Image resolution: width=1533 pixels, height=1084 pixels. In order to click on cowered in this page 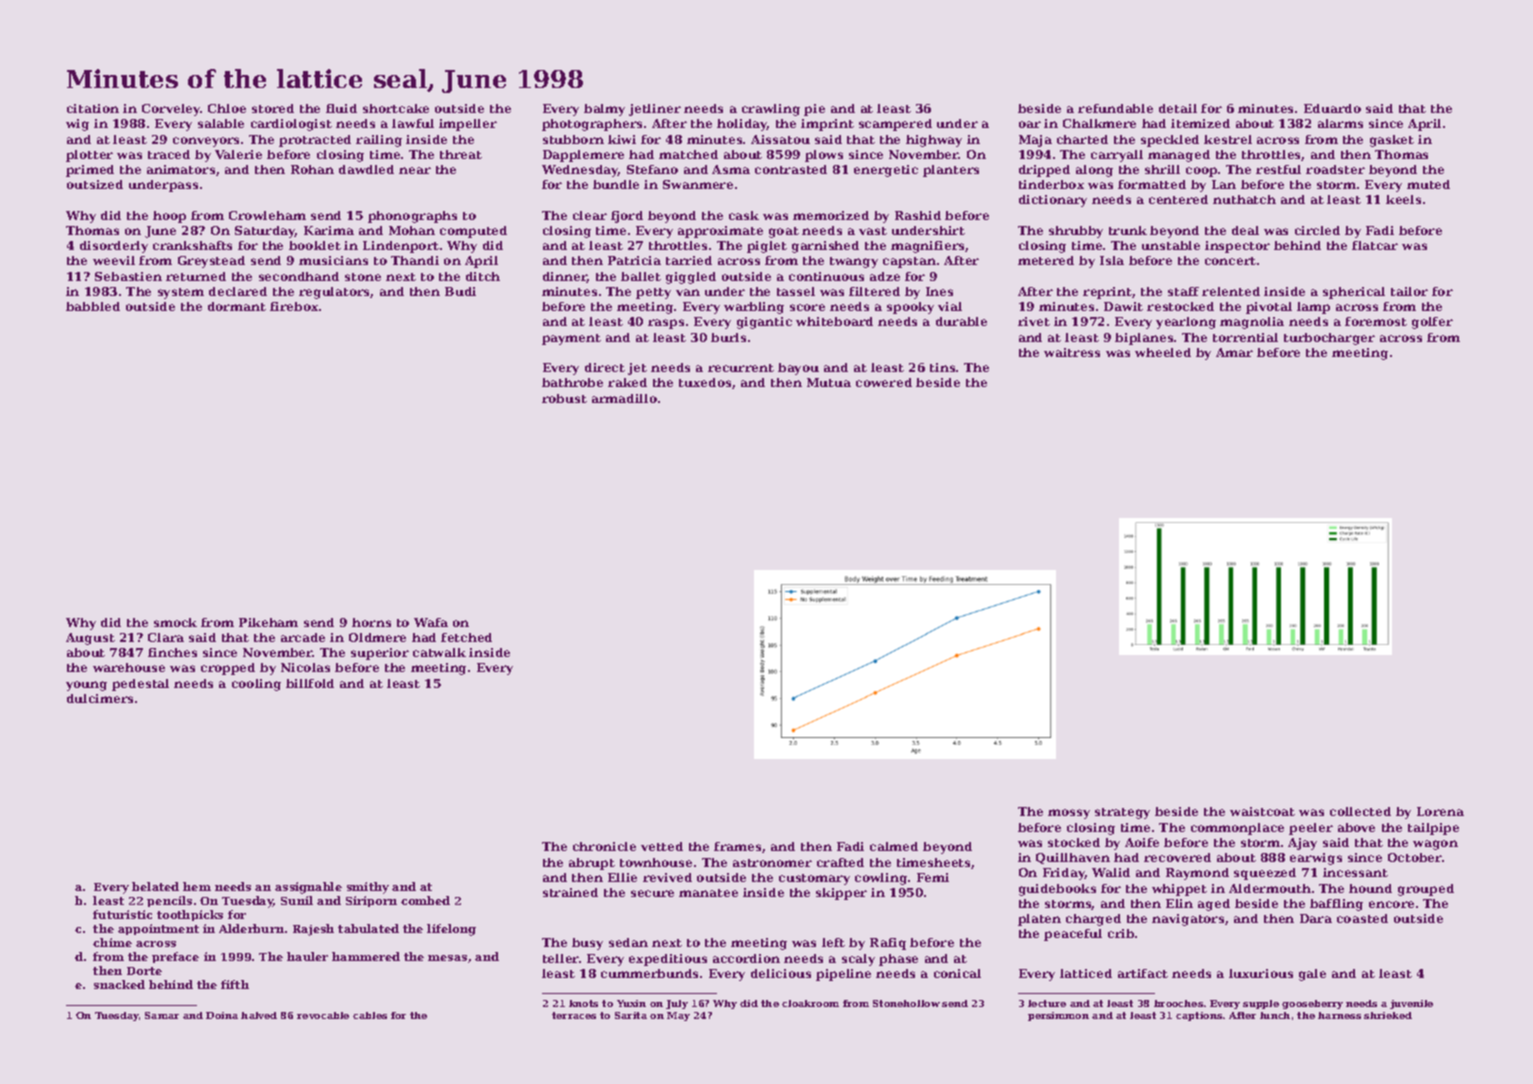, I will do `click(884, 382)`.
